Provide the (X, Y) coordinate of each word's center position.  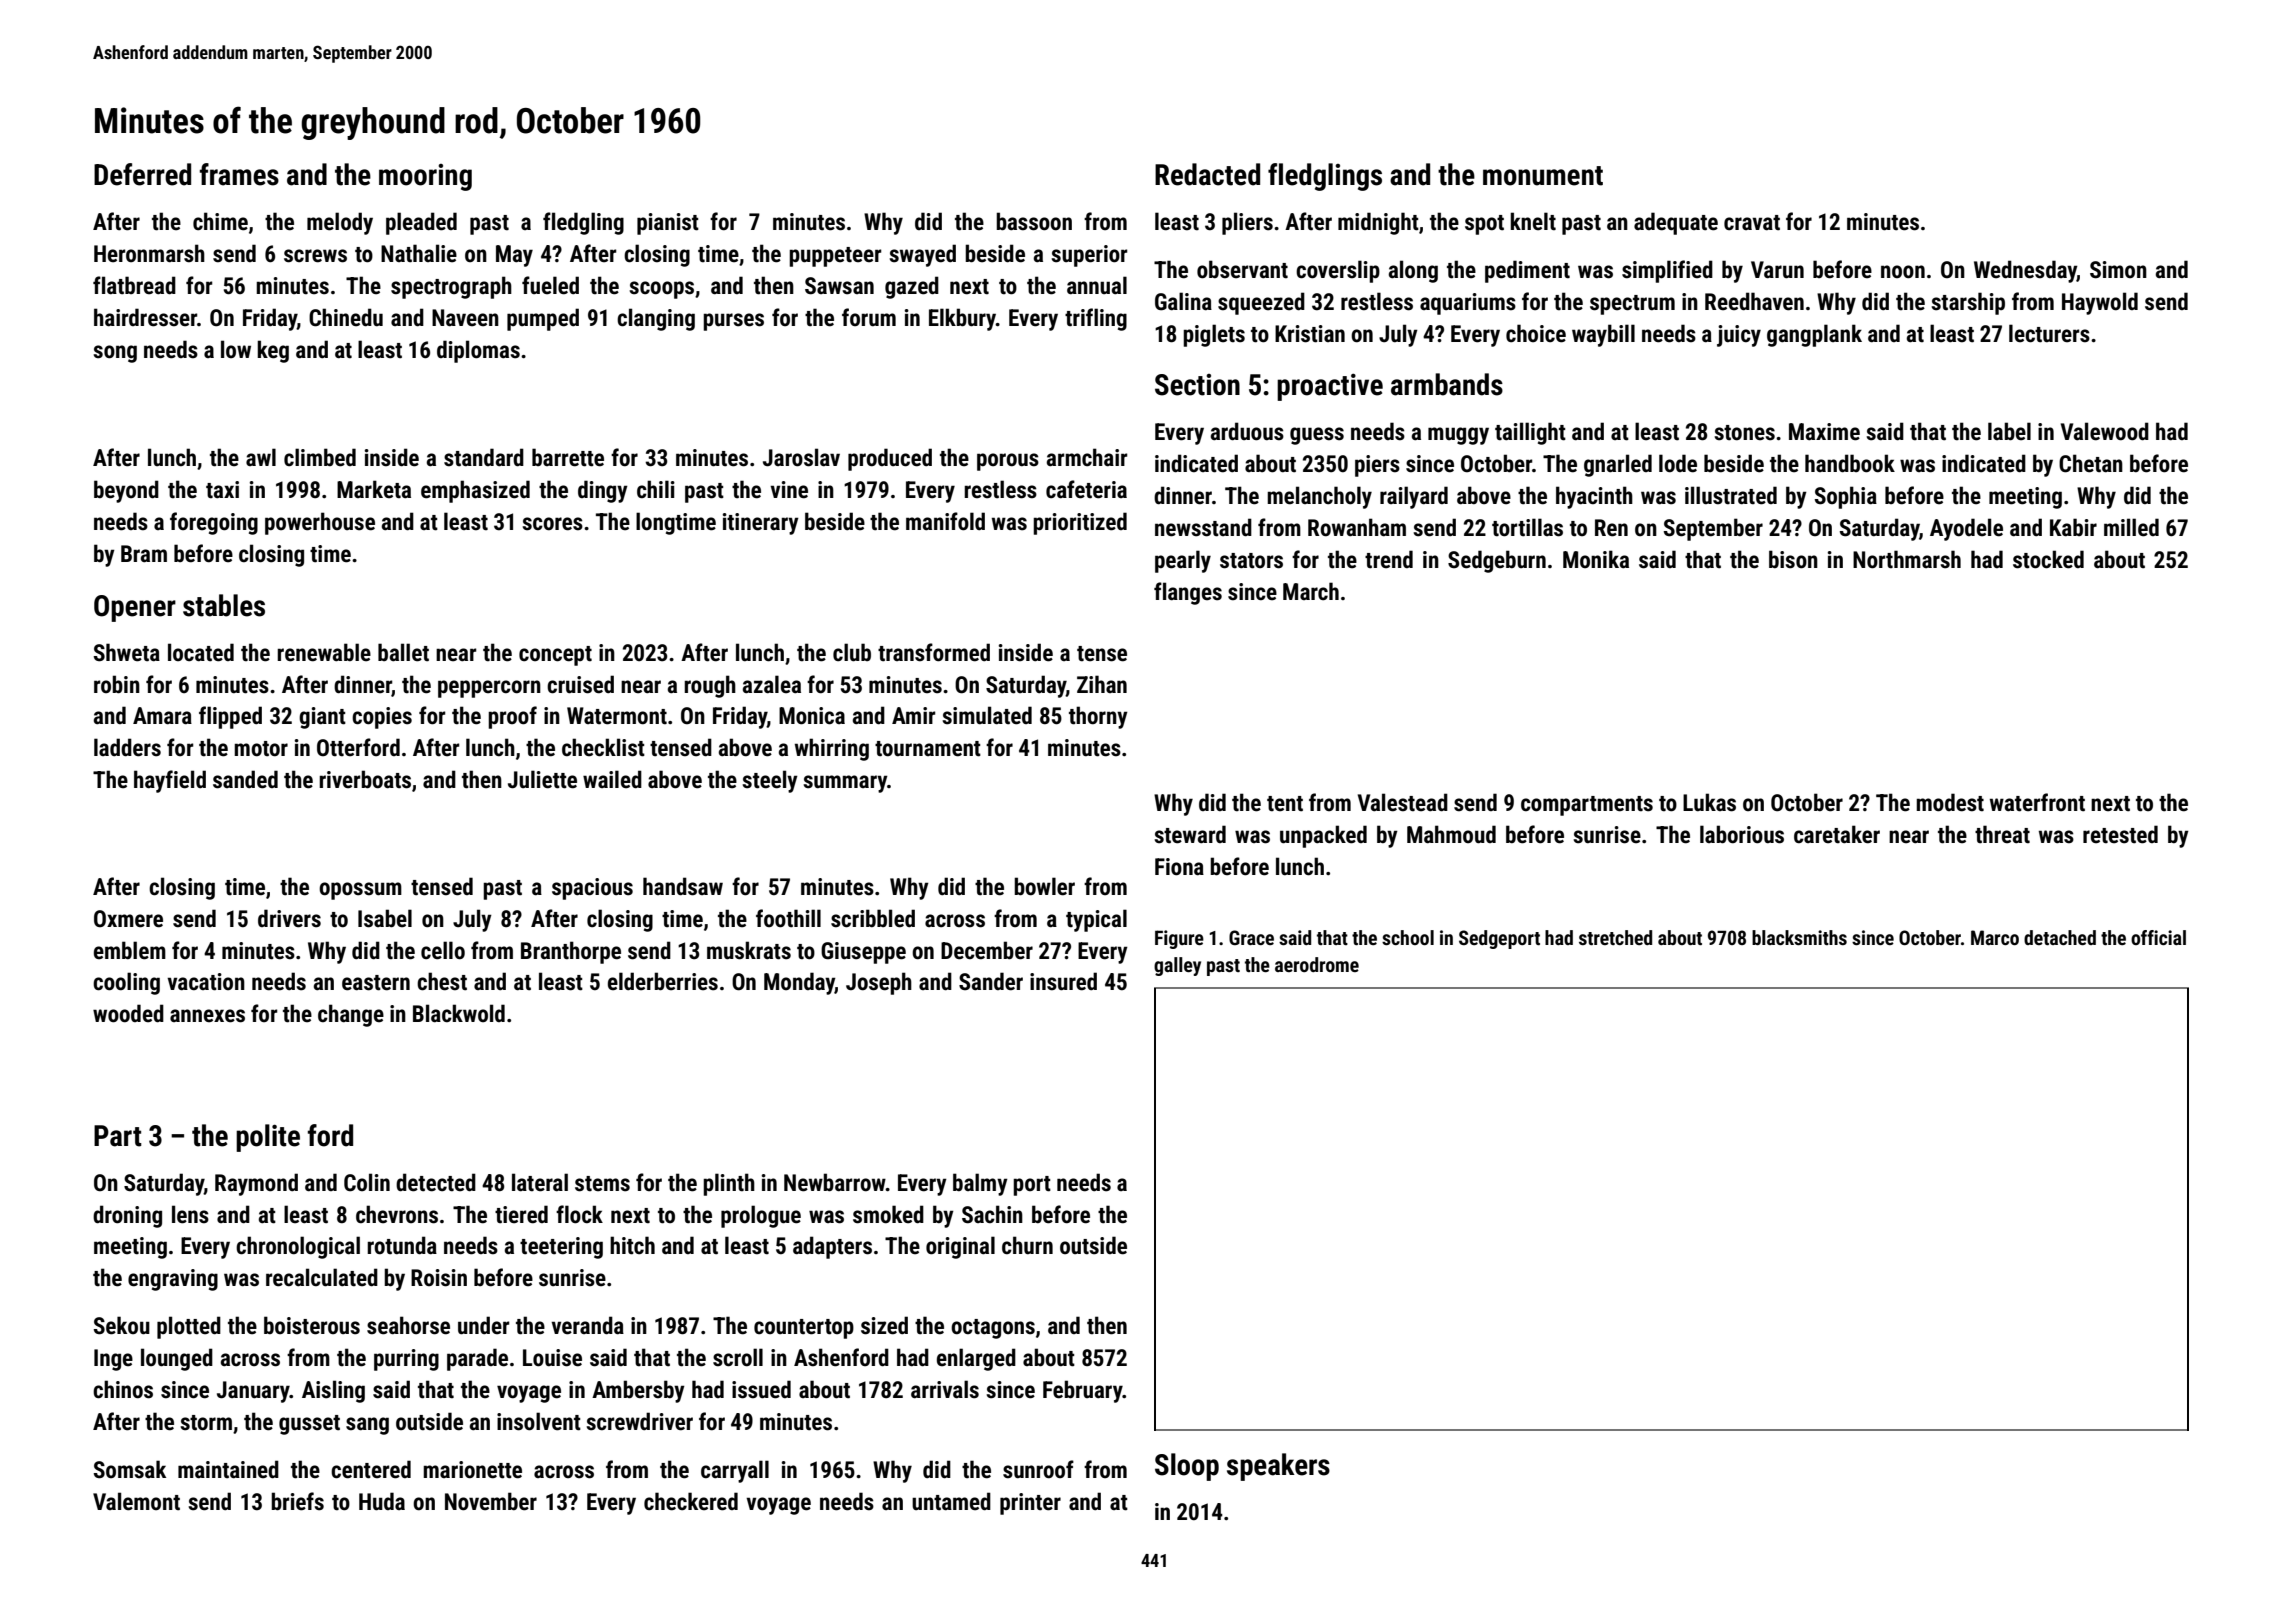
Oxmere (128, 919)
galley (1177, 966)
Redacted (1207, 174)
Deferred (142, 174)
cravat (1752, 223)
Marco (1995, 937)
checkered (691, 1501)
